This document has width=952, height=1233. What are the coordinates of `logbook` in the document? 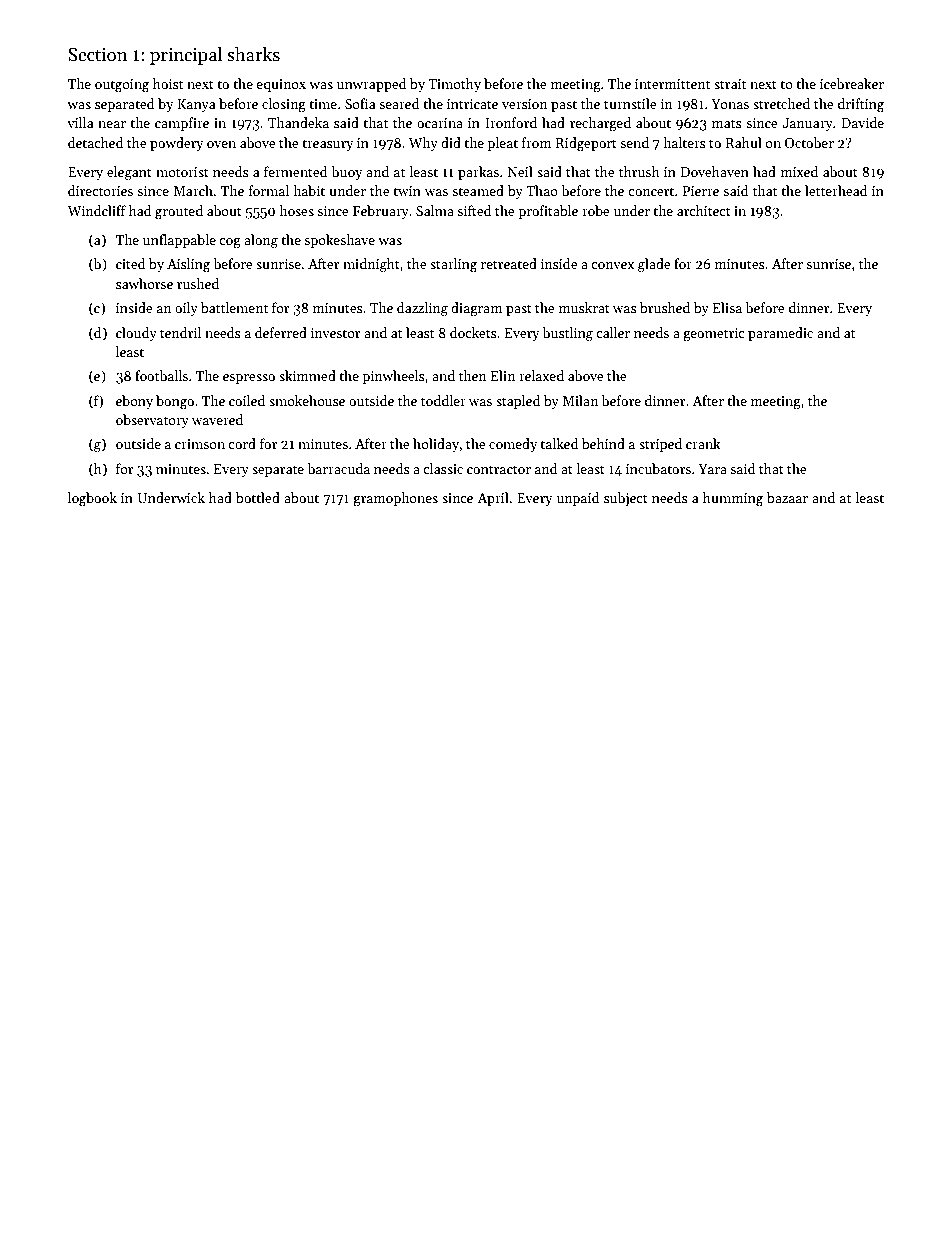 It's located at (92, 499).
